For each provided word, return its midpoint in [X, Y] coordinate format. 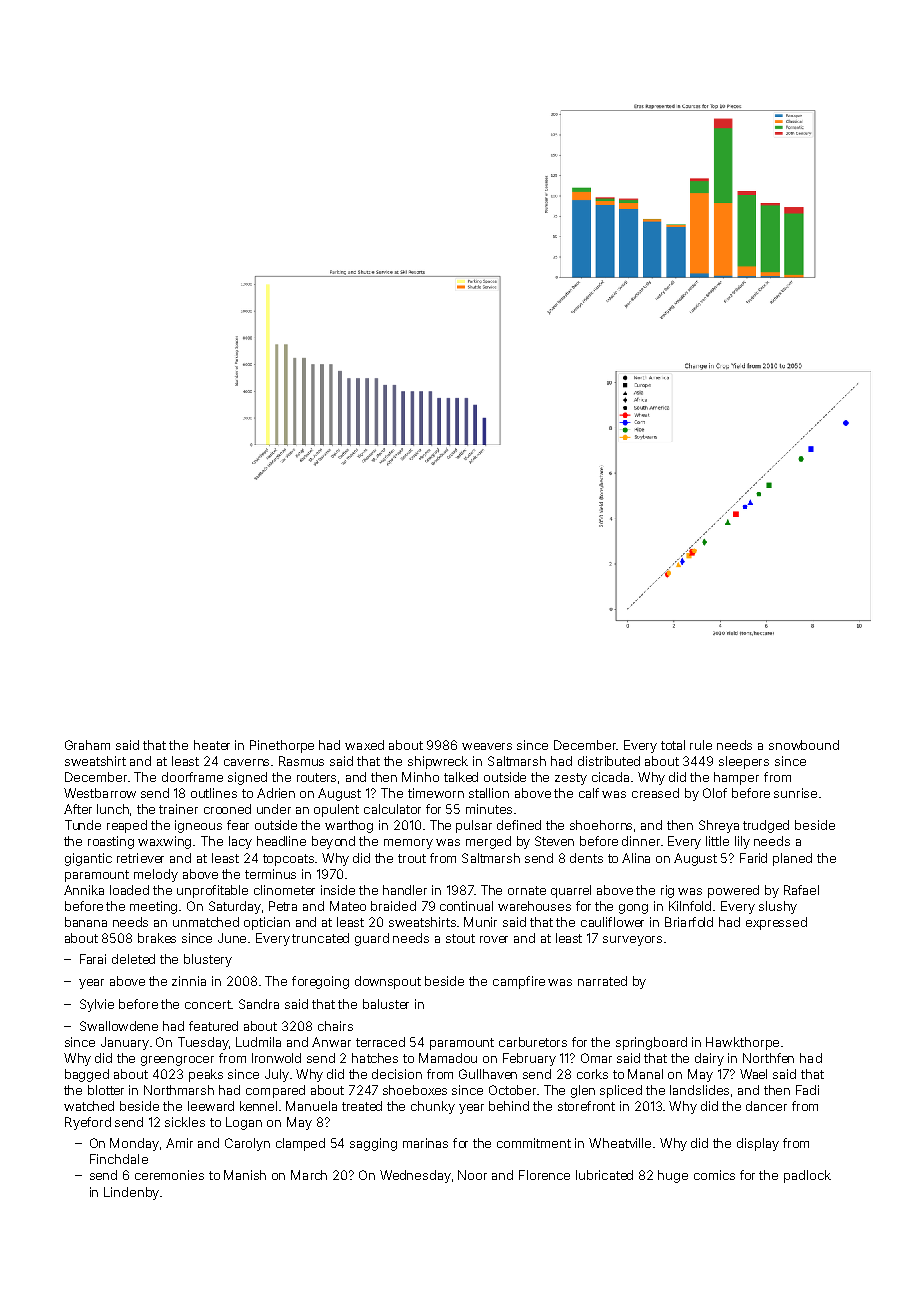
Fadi [807, 1090]
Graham [87, 745]
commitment [534, 1143]
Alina [636, 858]
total [673, 745]
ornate [527, 890]
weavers [487, 746]
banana [86, 922]
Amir [179, 1143]
